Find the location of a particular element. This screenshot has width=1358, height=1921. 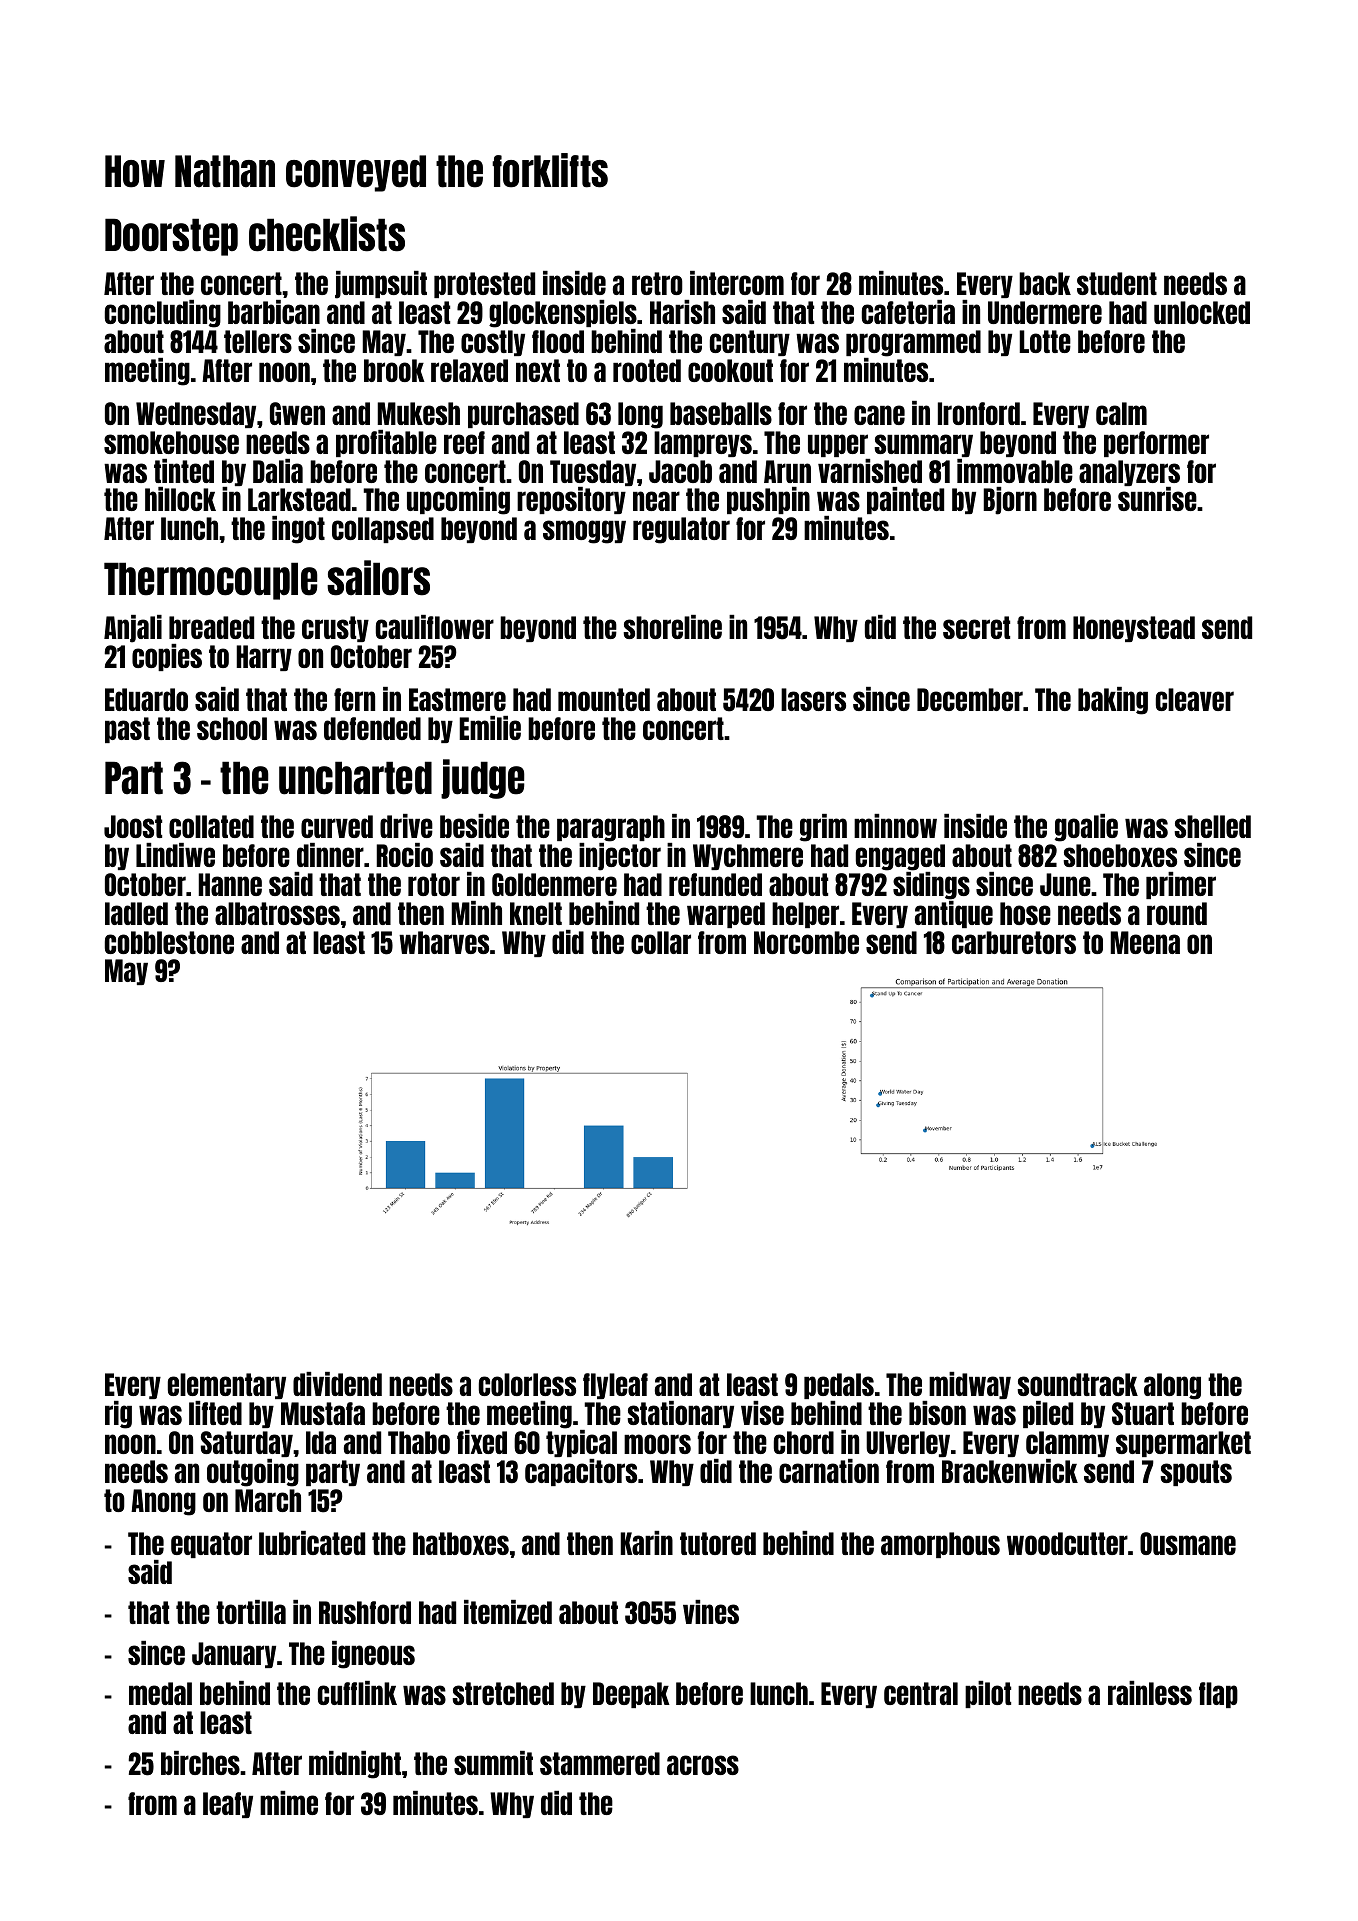

shoeboxes is located at coordinates (1120, 855).
